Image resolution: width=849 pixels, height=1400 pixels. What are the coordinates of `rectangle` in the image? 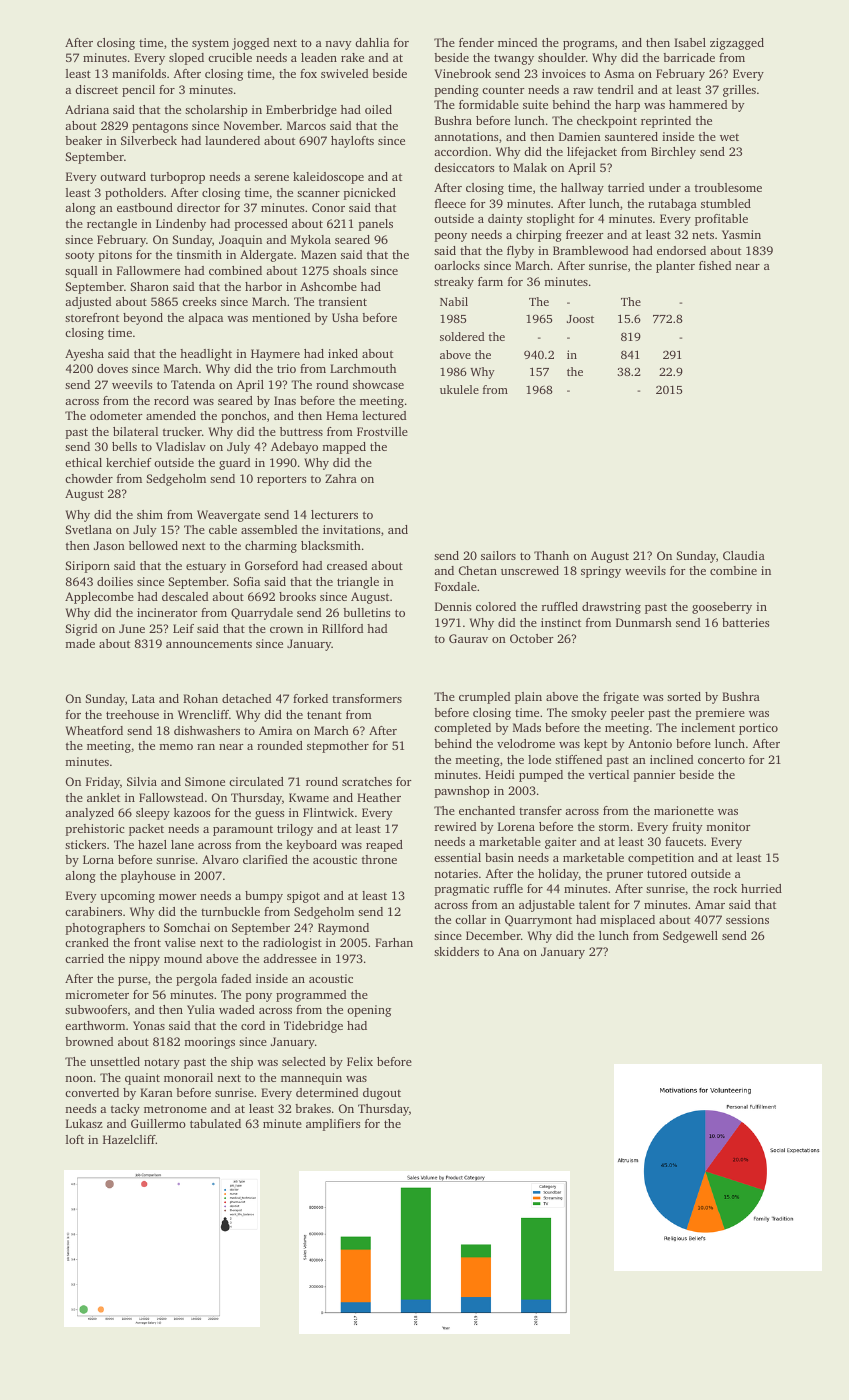 It's located at (112, 225).
